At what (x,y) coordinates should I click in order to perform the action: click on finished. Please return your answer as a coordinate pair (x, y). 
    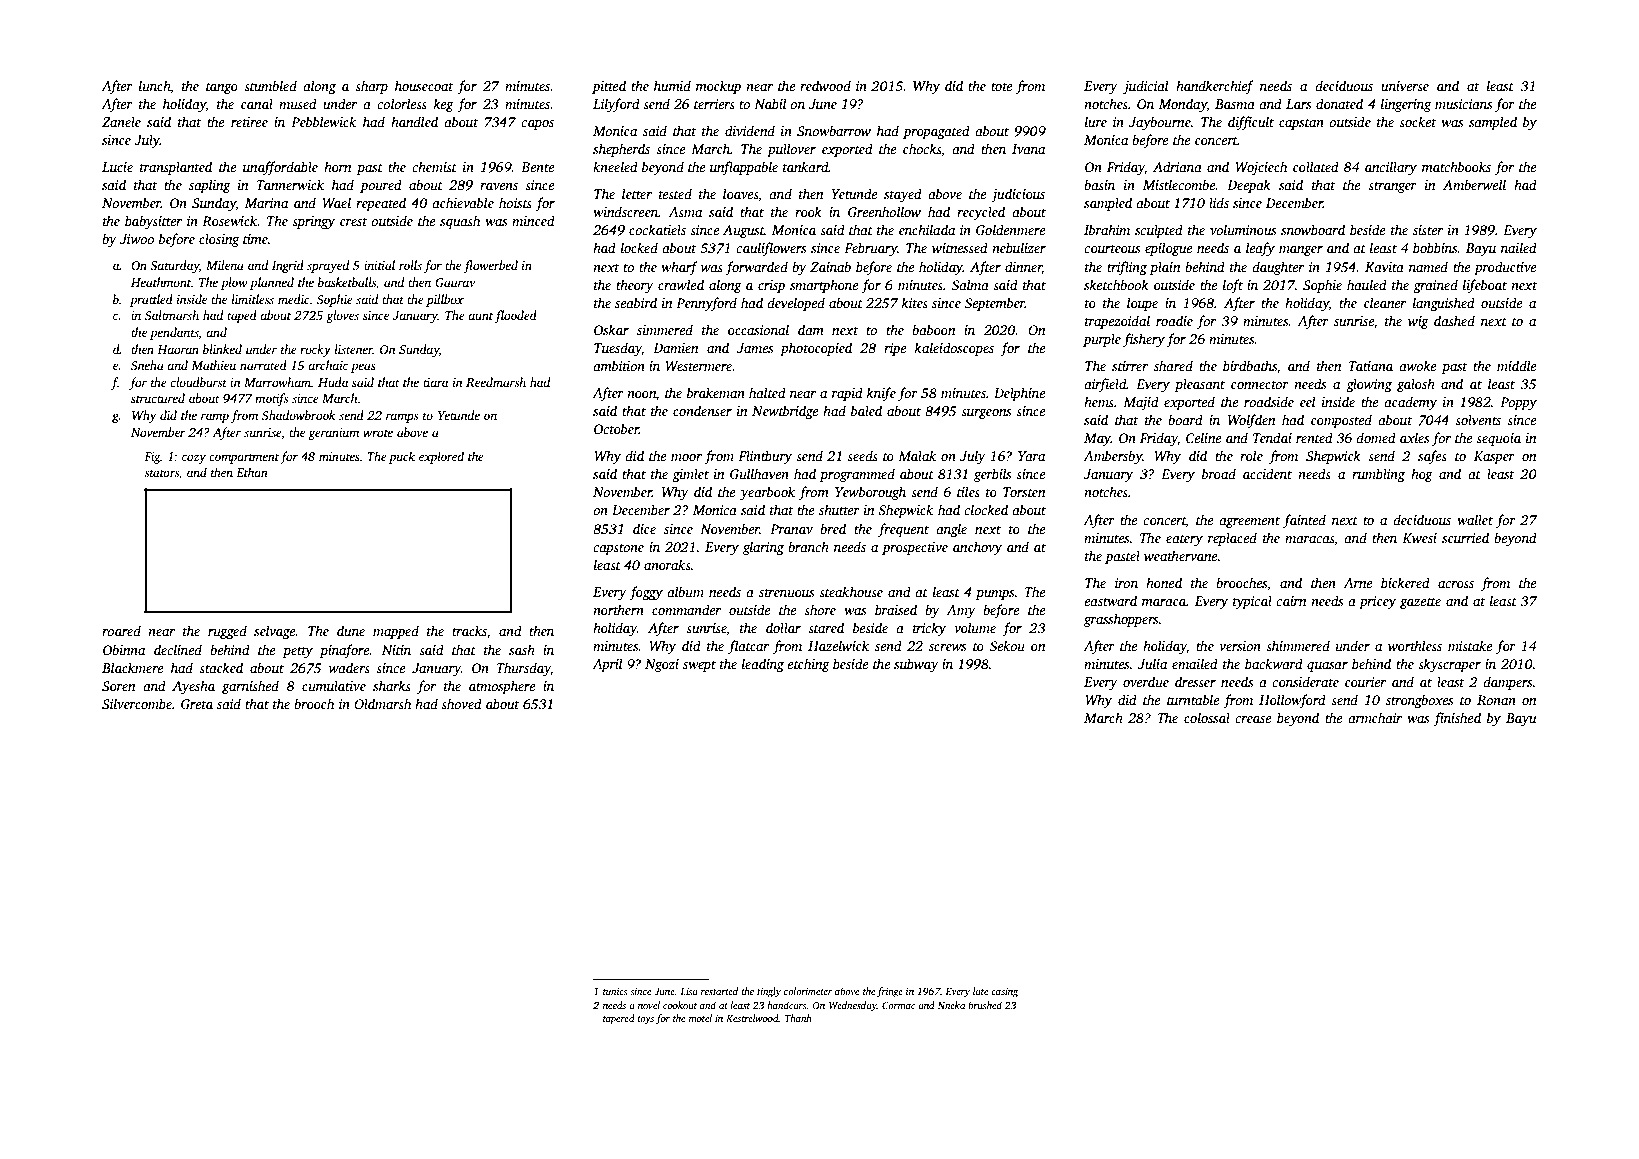
    Looking at the image, I should click on (1457, 719).
